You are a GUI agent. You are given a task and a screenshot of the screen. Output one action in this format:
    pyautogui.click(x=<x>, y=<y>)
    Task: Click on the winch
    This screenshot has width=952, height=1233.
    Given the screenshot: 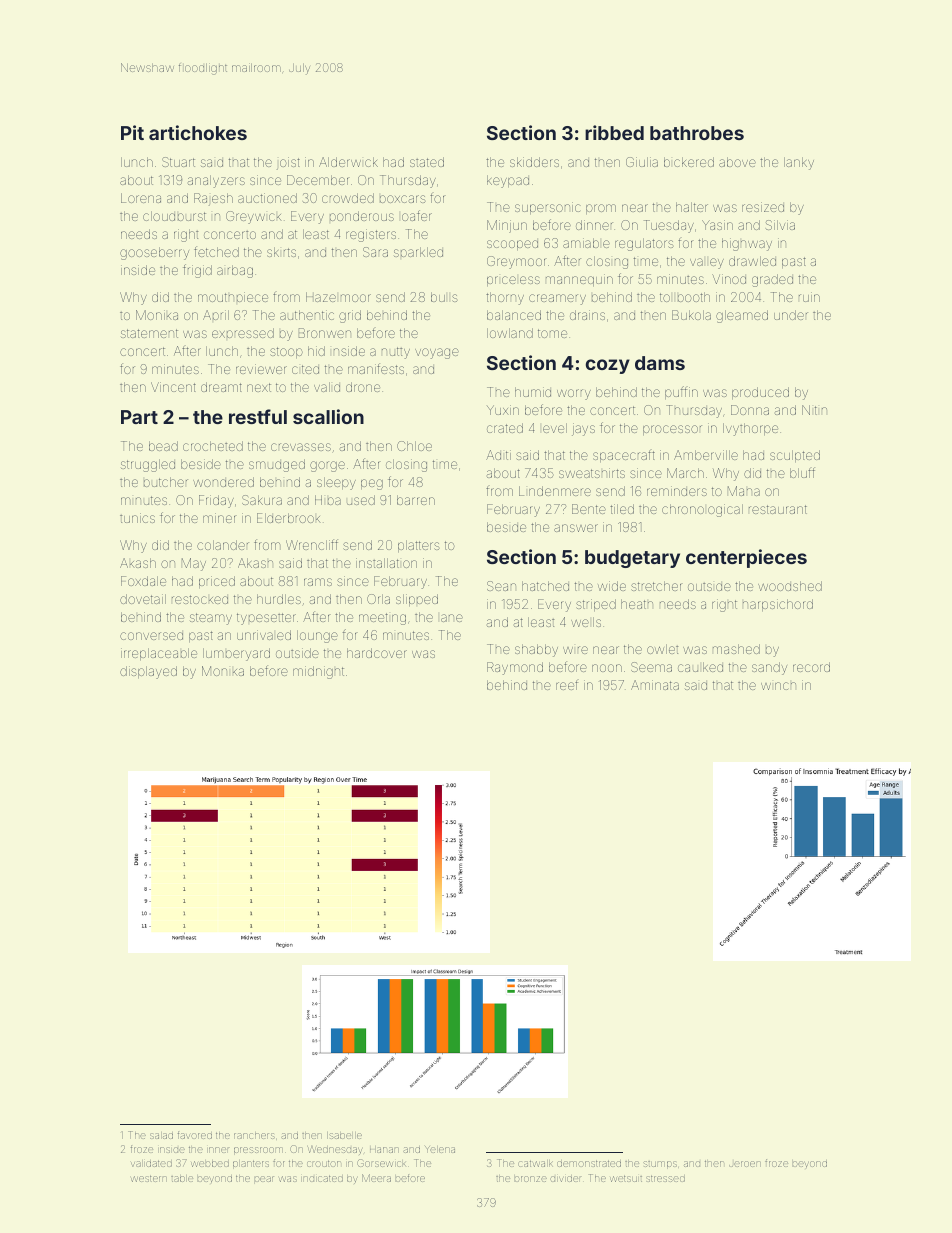 What is the action you would take?
    pyautogui.click(x=778, y=686)
